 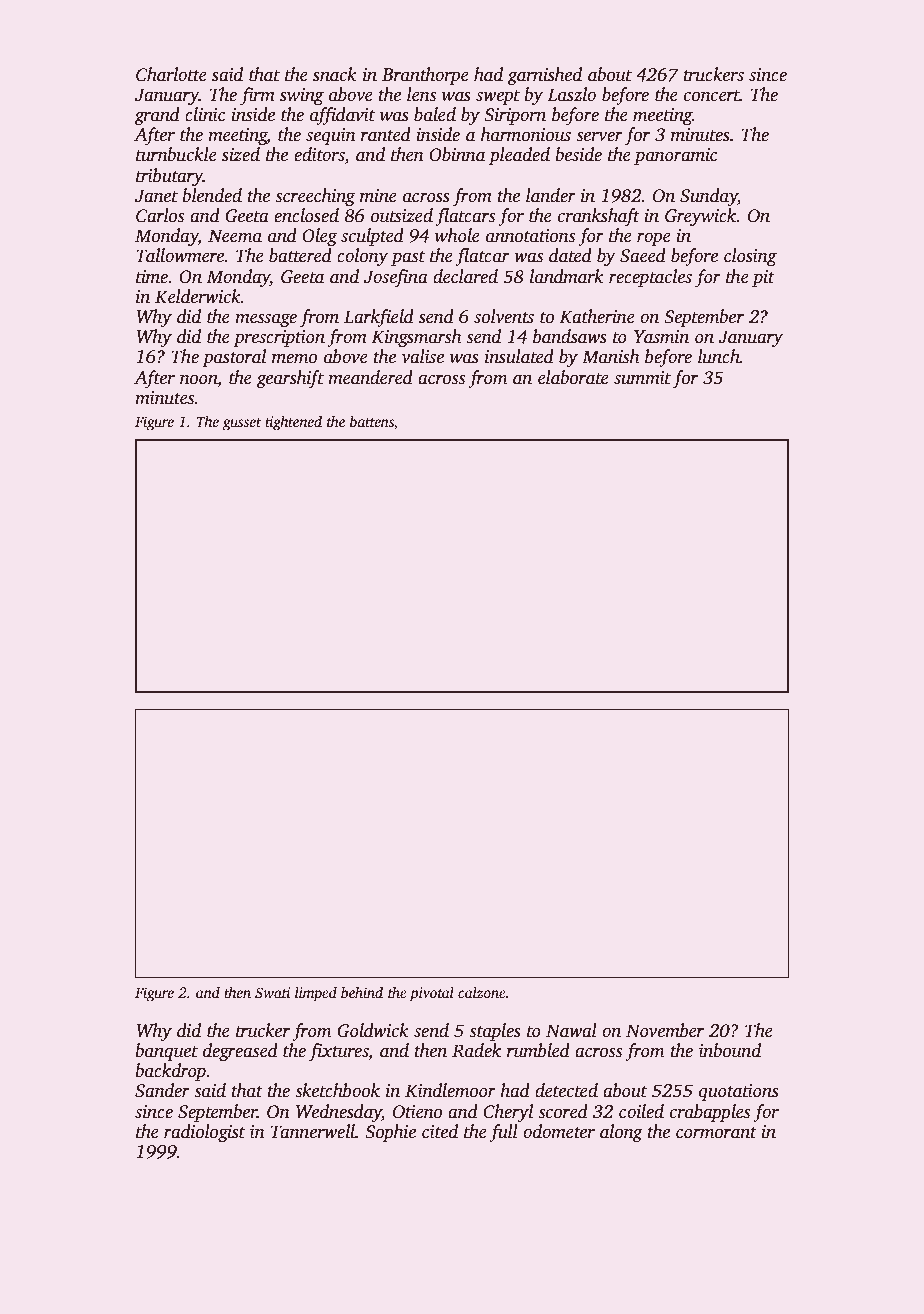 I want to click on pit, so click(x=763, y=278).
